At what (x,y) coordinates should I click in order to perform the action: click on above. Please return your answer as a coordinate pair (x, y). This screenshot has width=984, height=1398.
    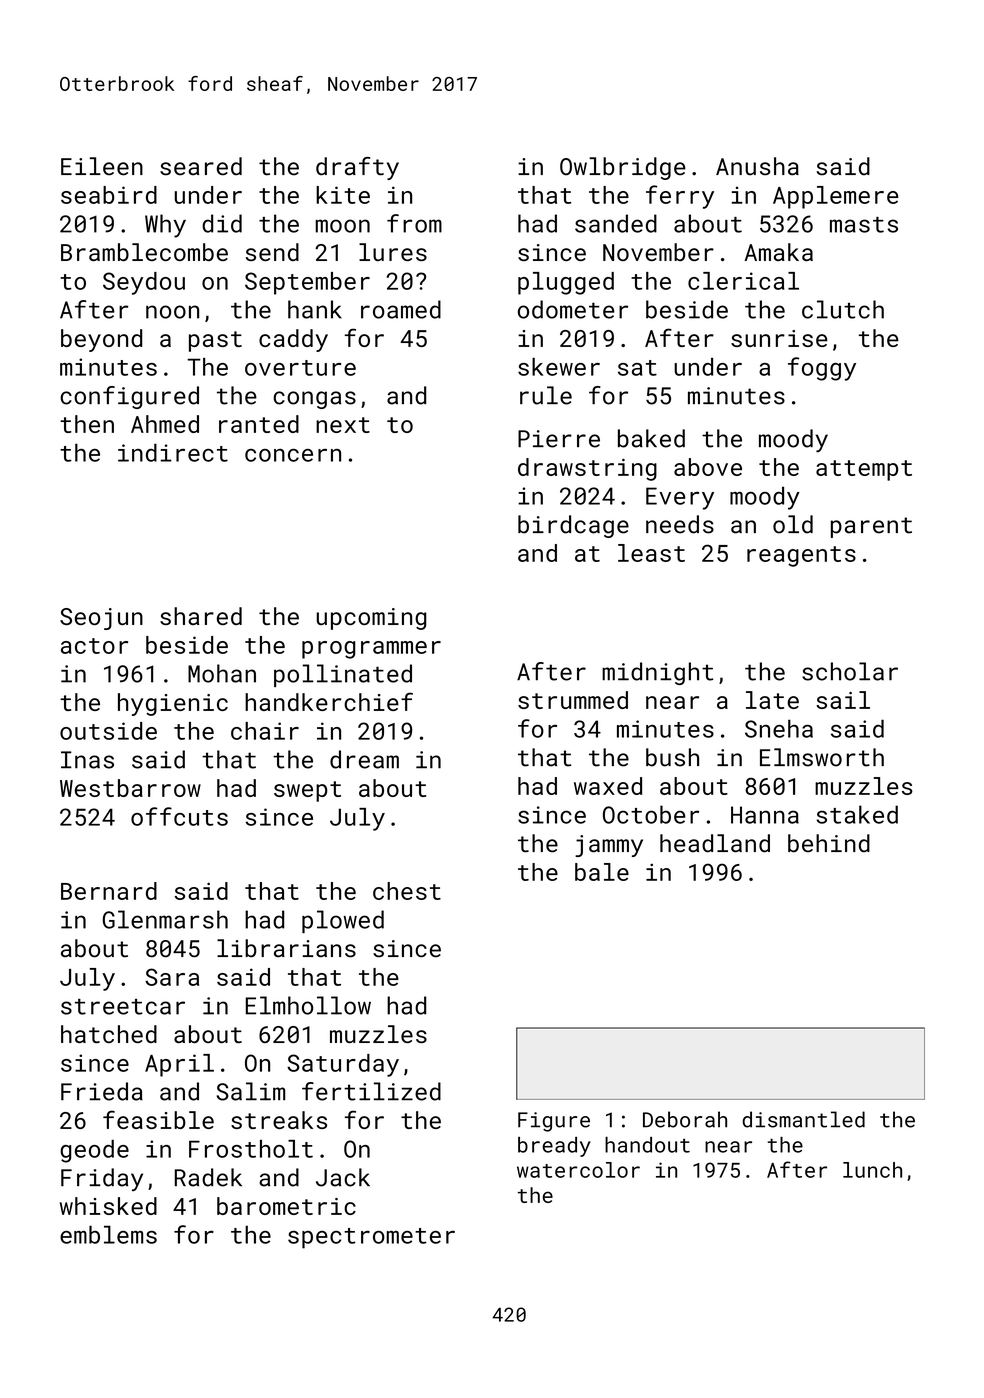
    Looking at the image, I should click on (708, 467).
